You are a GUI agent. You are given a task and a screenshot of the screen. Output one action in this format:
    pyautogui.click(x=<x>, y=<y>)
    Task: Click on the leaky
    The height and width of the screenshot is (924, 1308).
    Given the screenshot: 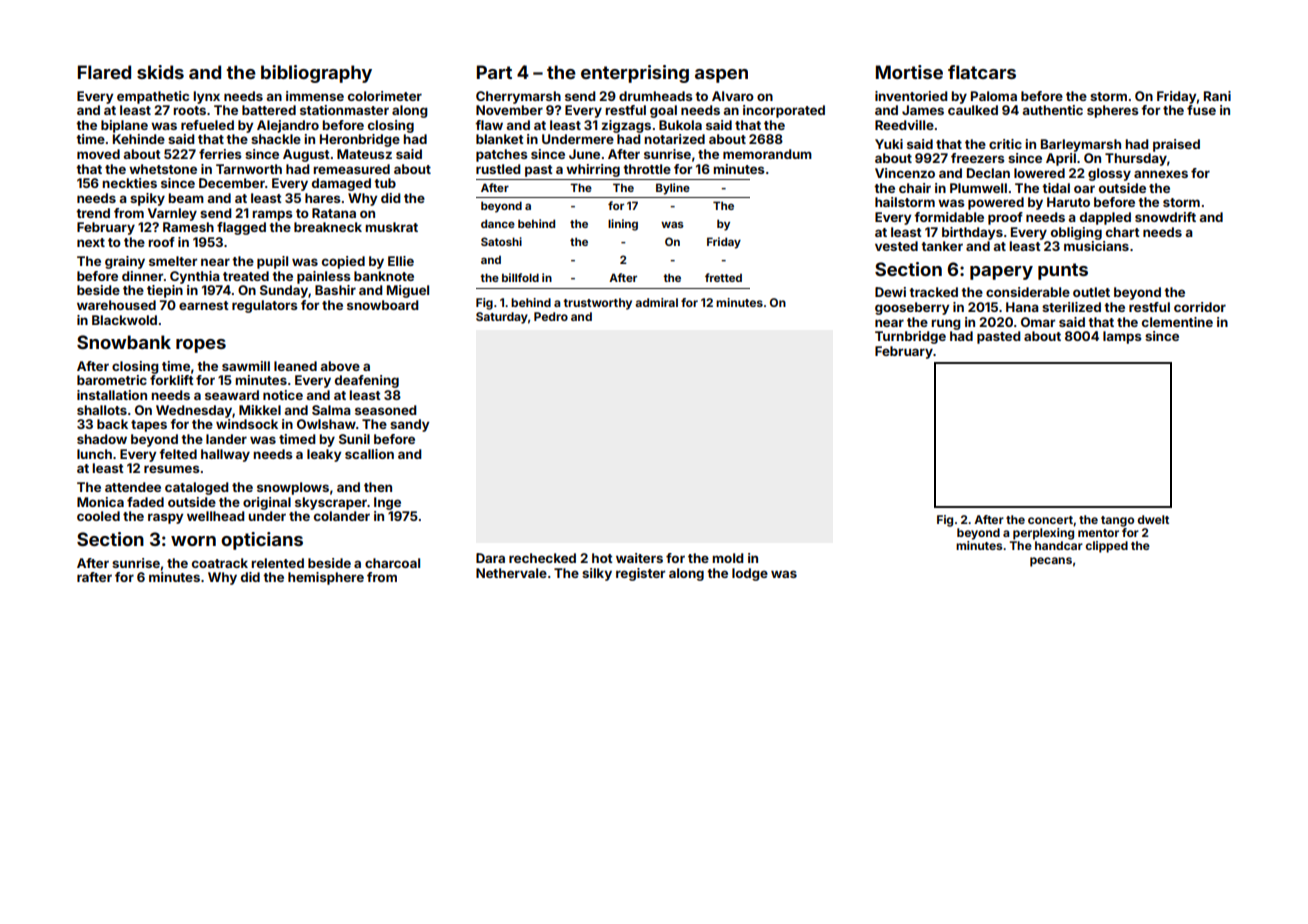 What is the action you would take?
    pyautogui.click(x=324, y=455)
